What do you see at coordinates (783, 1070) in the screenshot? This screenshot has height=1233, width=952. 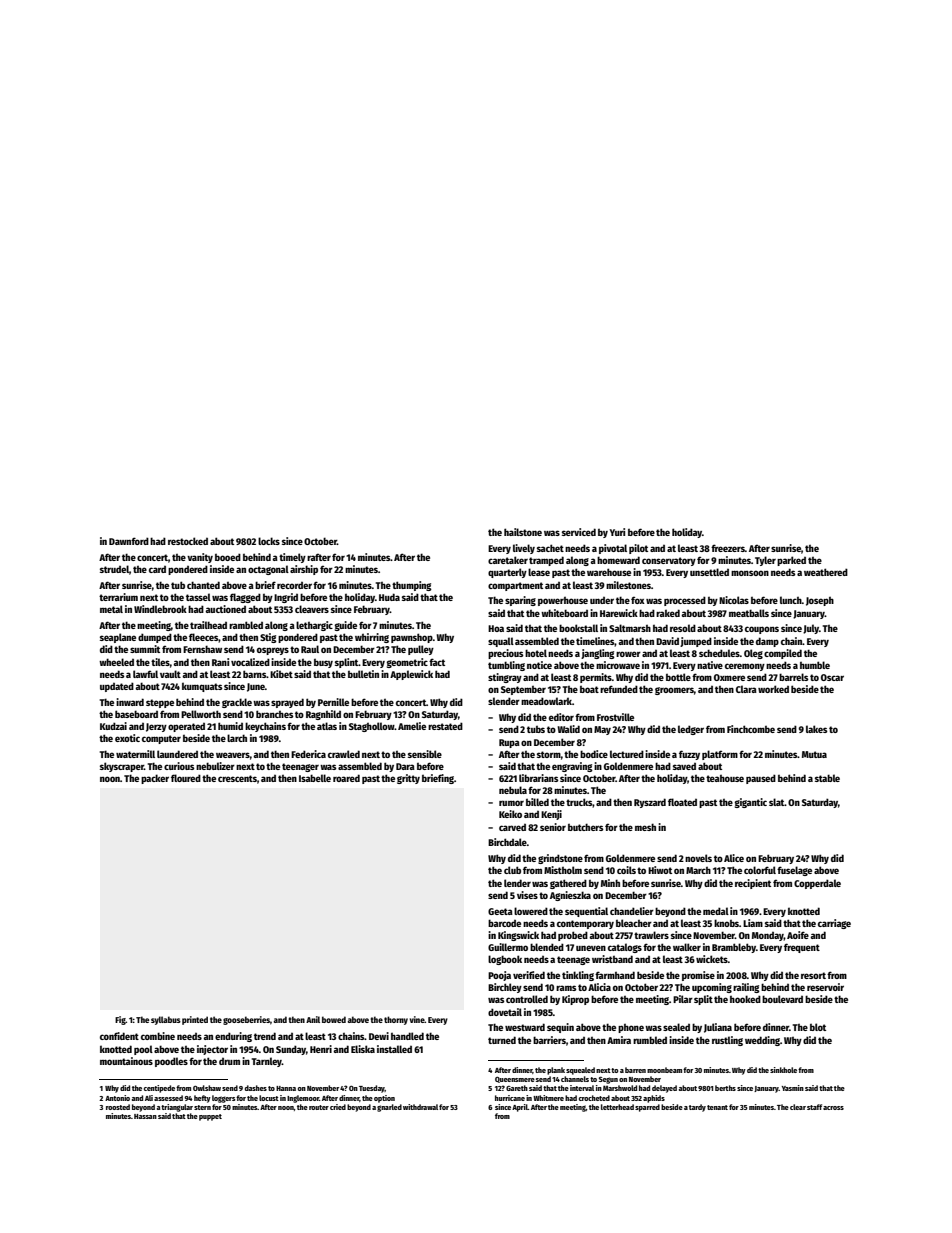 I see `sinkhole` at bounding box center [783, 1070].
